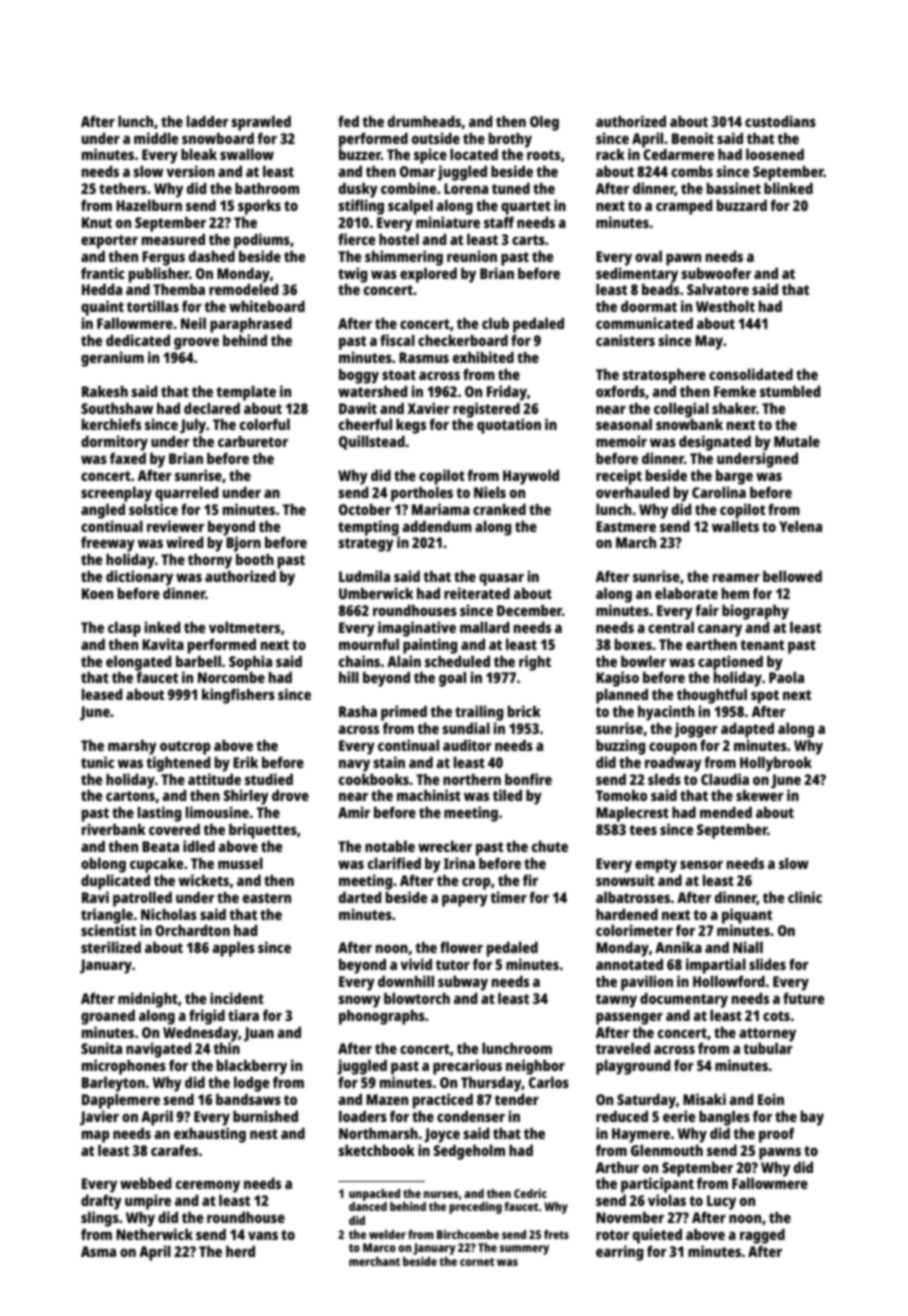 This screenshot has width=908, height=1316. What do you see at coordinates (544, 123) in the screenshot?
I see `Oleg` at bounding box center [544, 123].
